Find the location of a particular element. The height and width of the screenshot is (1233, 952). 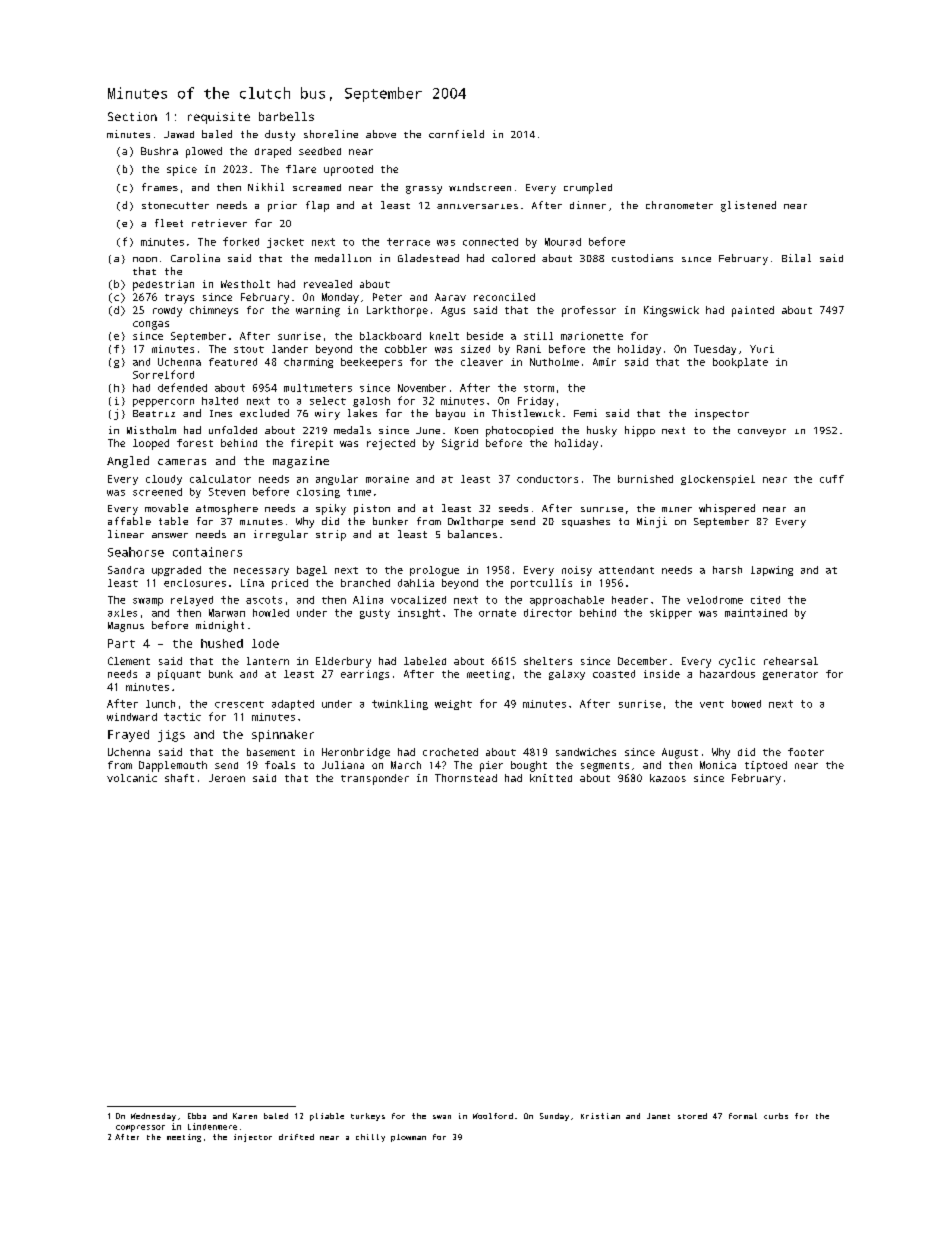

compressor is located at coordinates (140, 1128).
